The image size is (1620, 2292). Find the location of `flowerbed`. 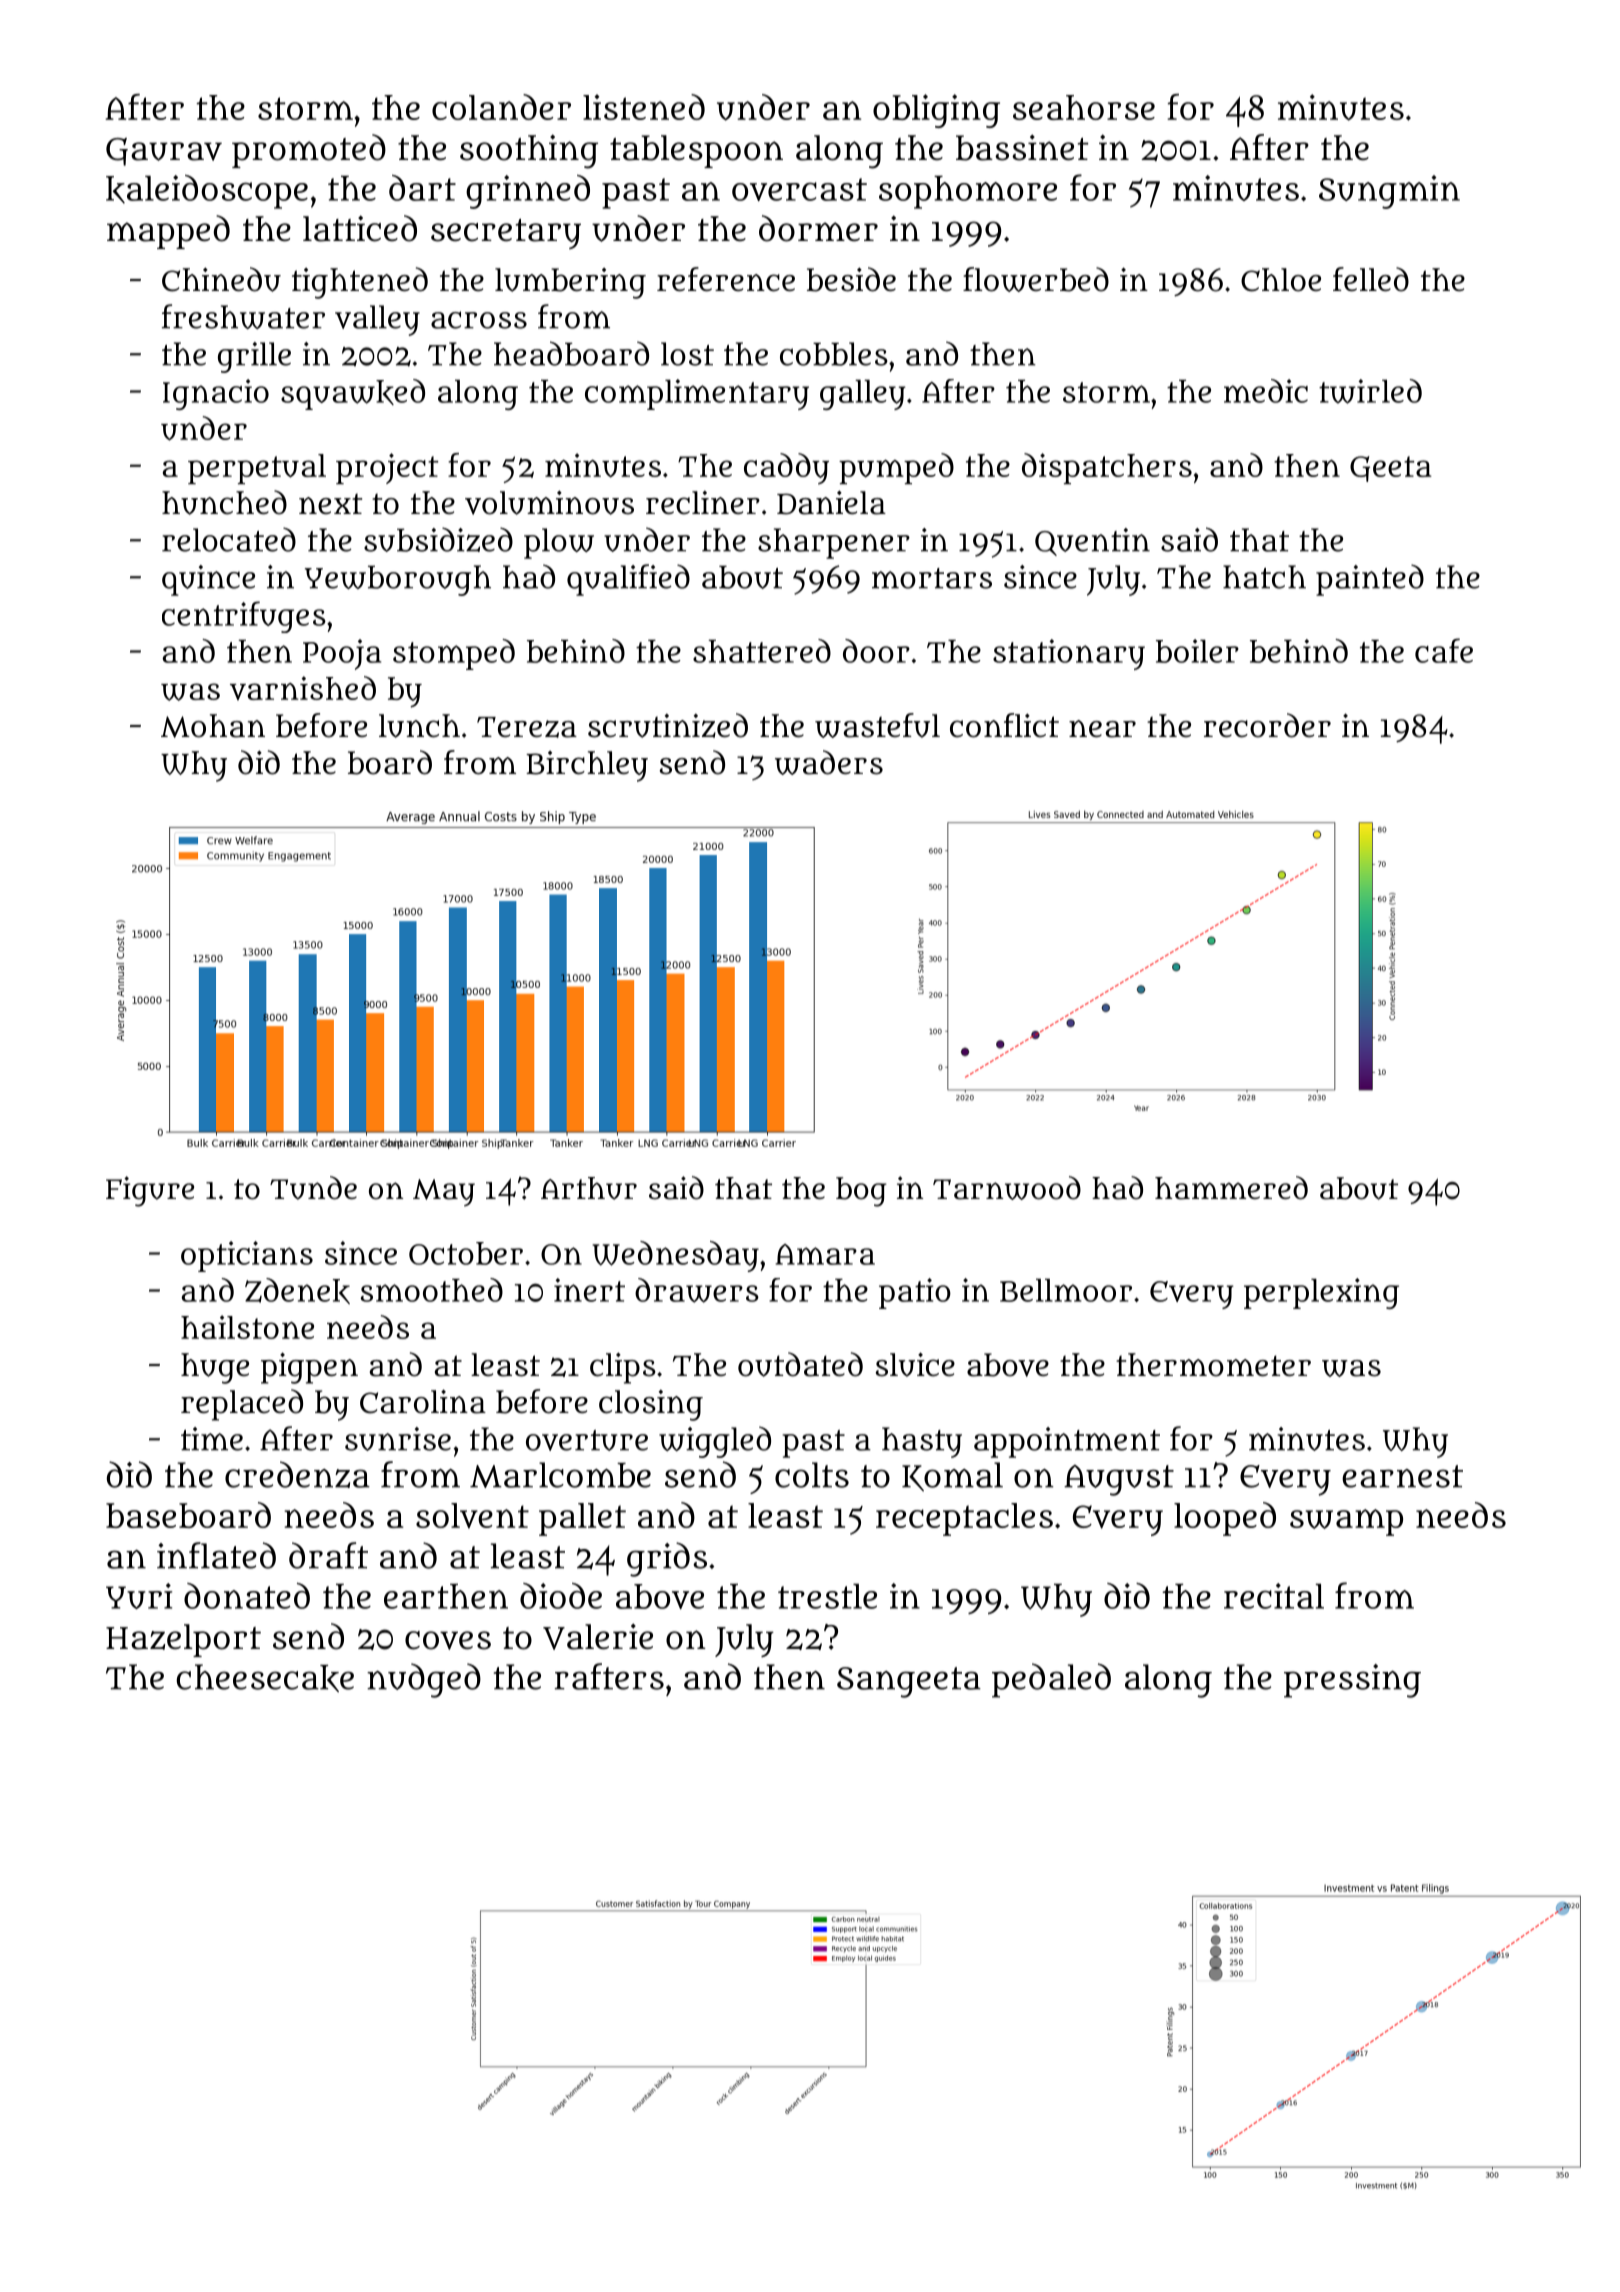

flowerbed is located at coordinates (1036, 279).
